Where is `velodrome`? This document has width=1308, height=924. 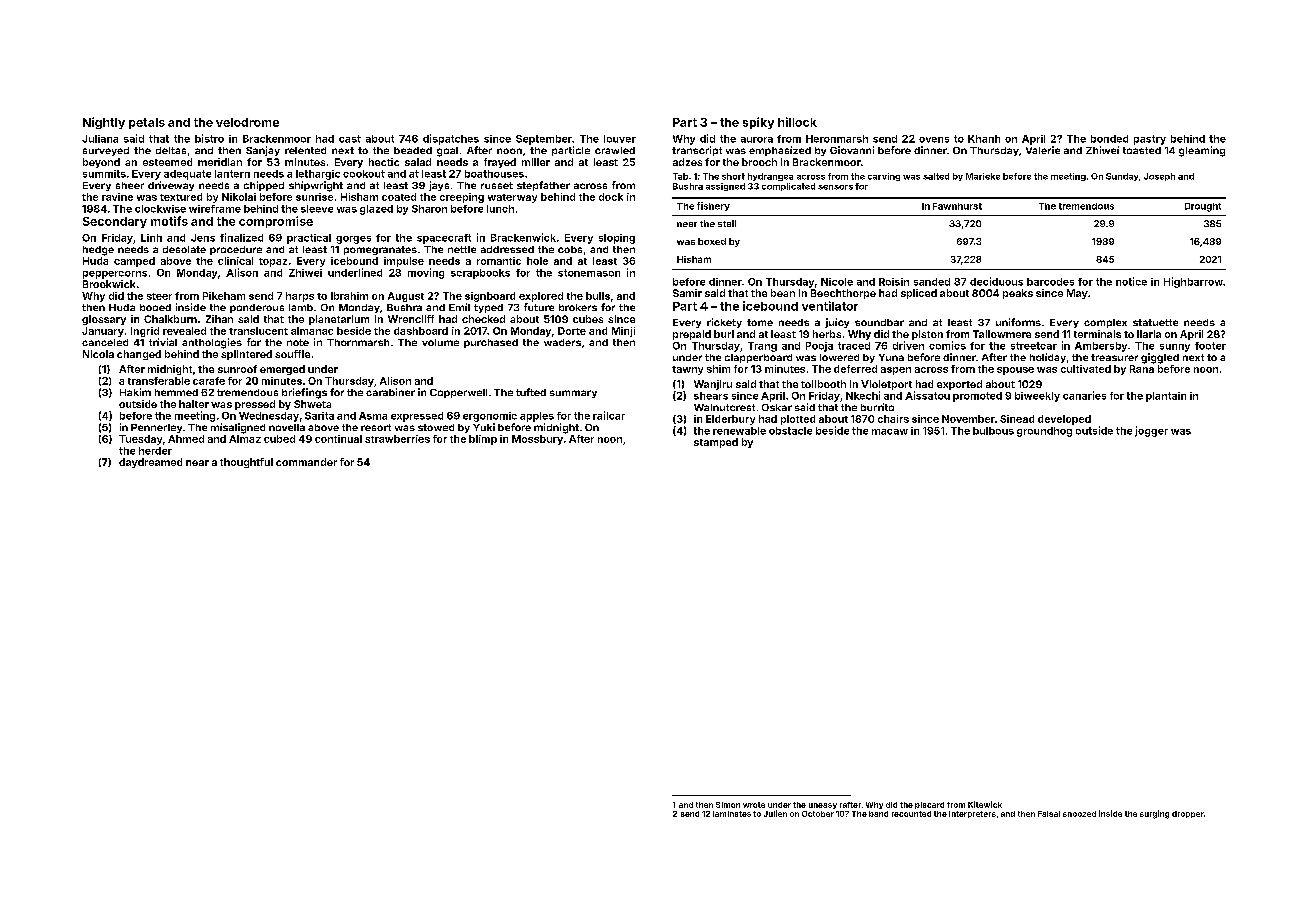 velodrome is located at coordinates (247, 122).
